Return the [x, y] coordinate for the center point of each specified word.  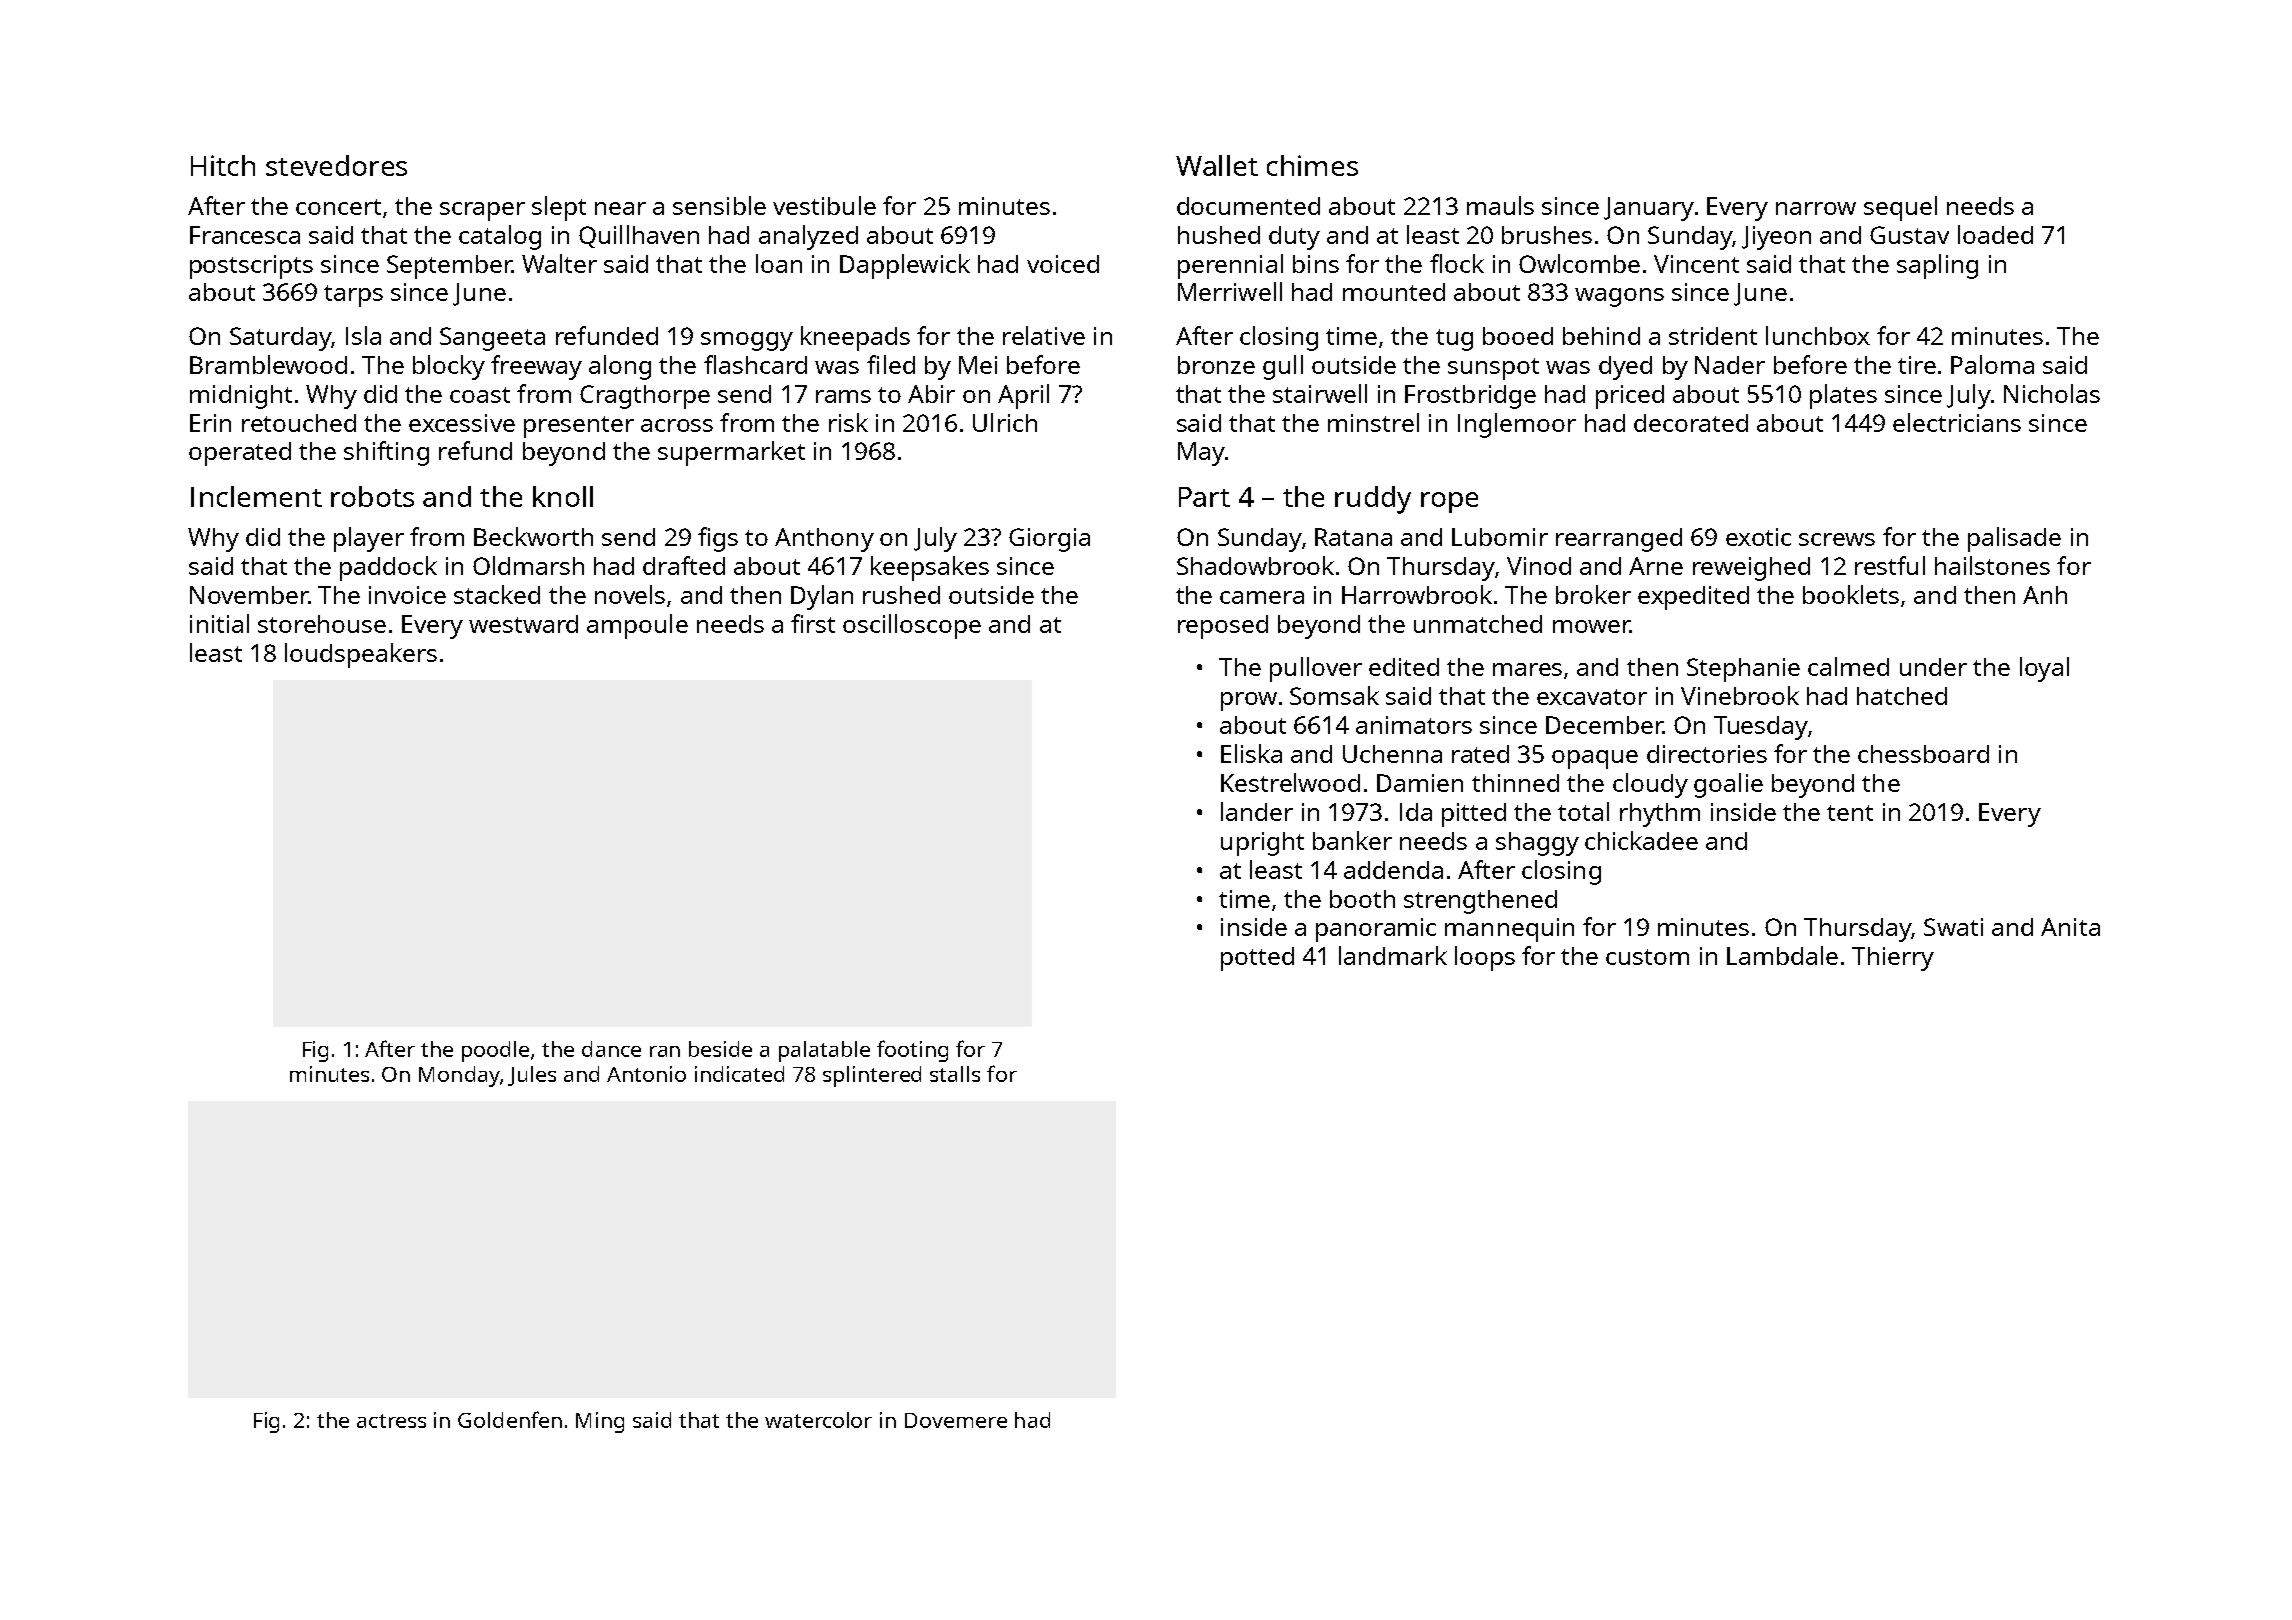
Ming [600, 1422]
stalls [955, 1074]
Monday [459, 1076]
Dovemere [956, 1420]
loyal [2044, 669]
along [620, 367]
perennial [1230, 266]
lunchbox [1818, 335]
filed [891, 364]
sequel [1900, 208]
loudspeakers [361, 655]
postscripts [251, 267]
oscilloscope [912, 626]
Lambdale [1782, 955]
